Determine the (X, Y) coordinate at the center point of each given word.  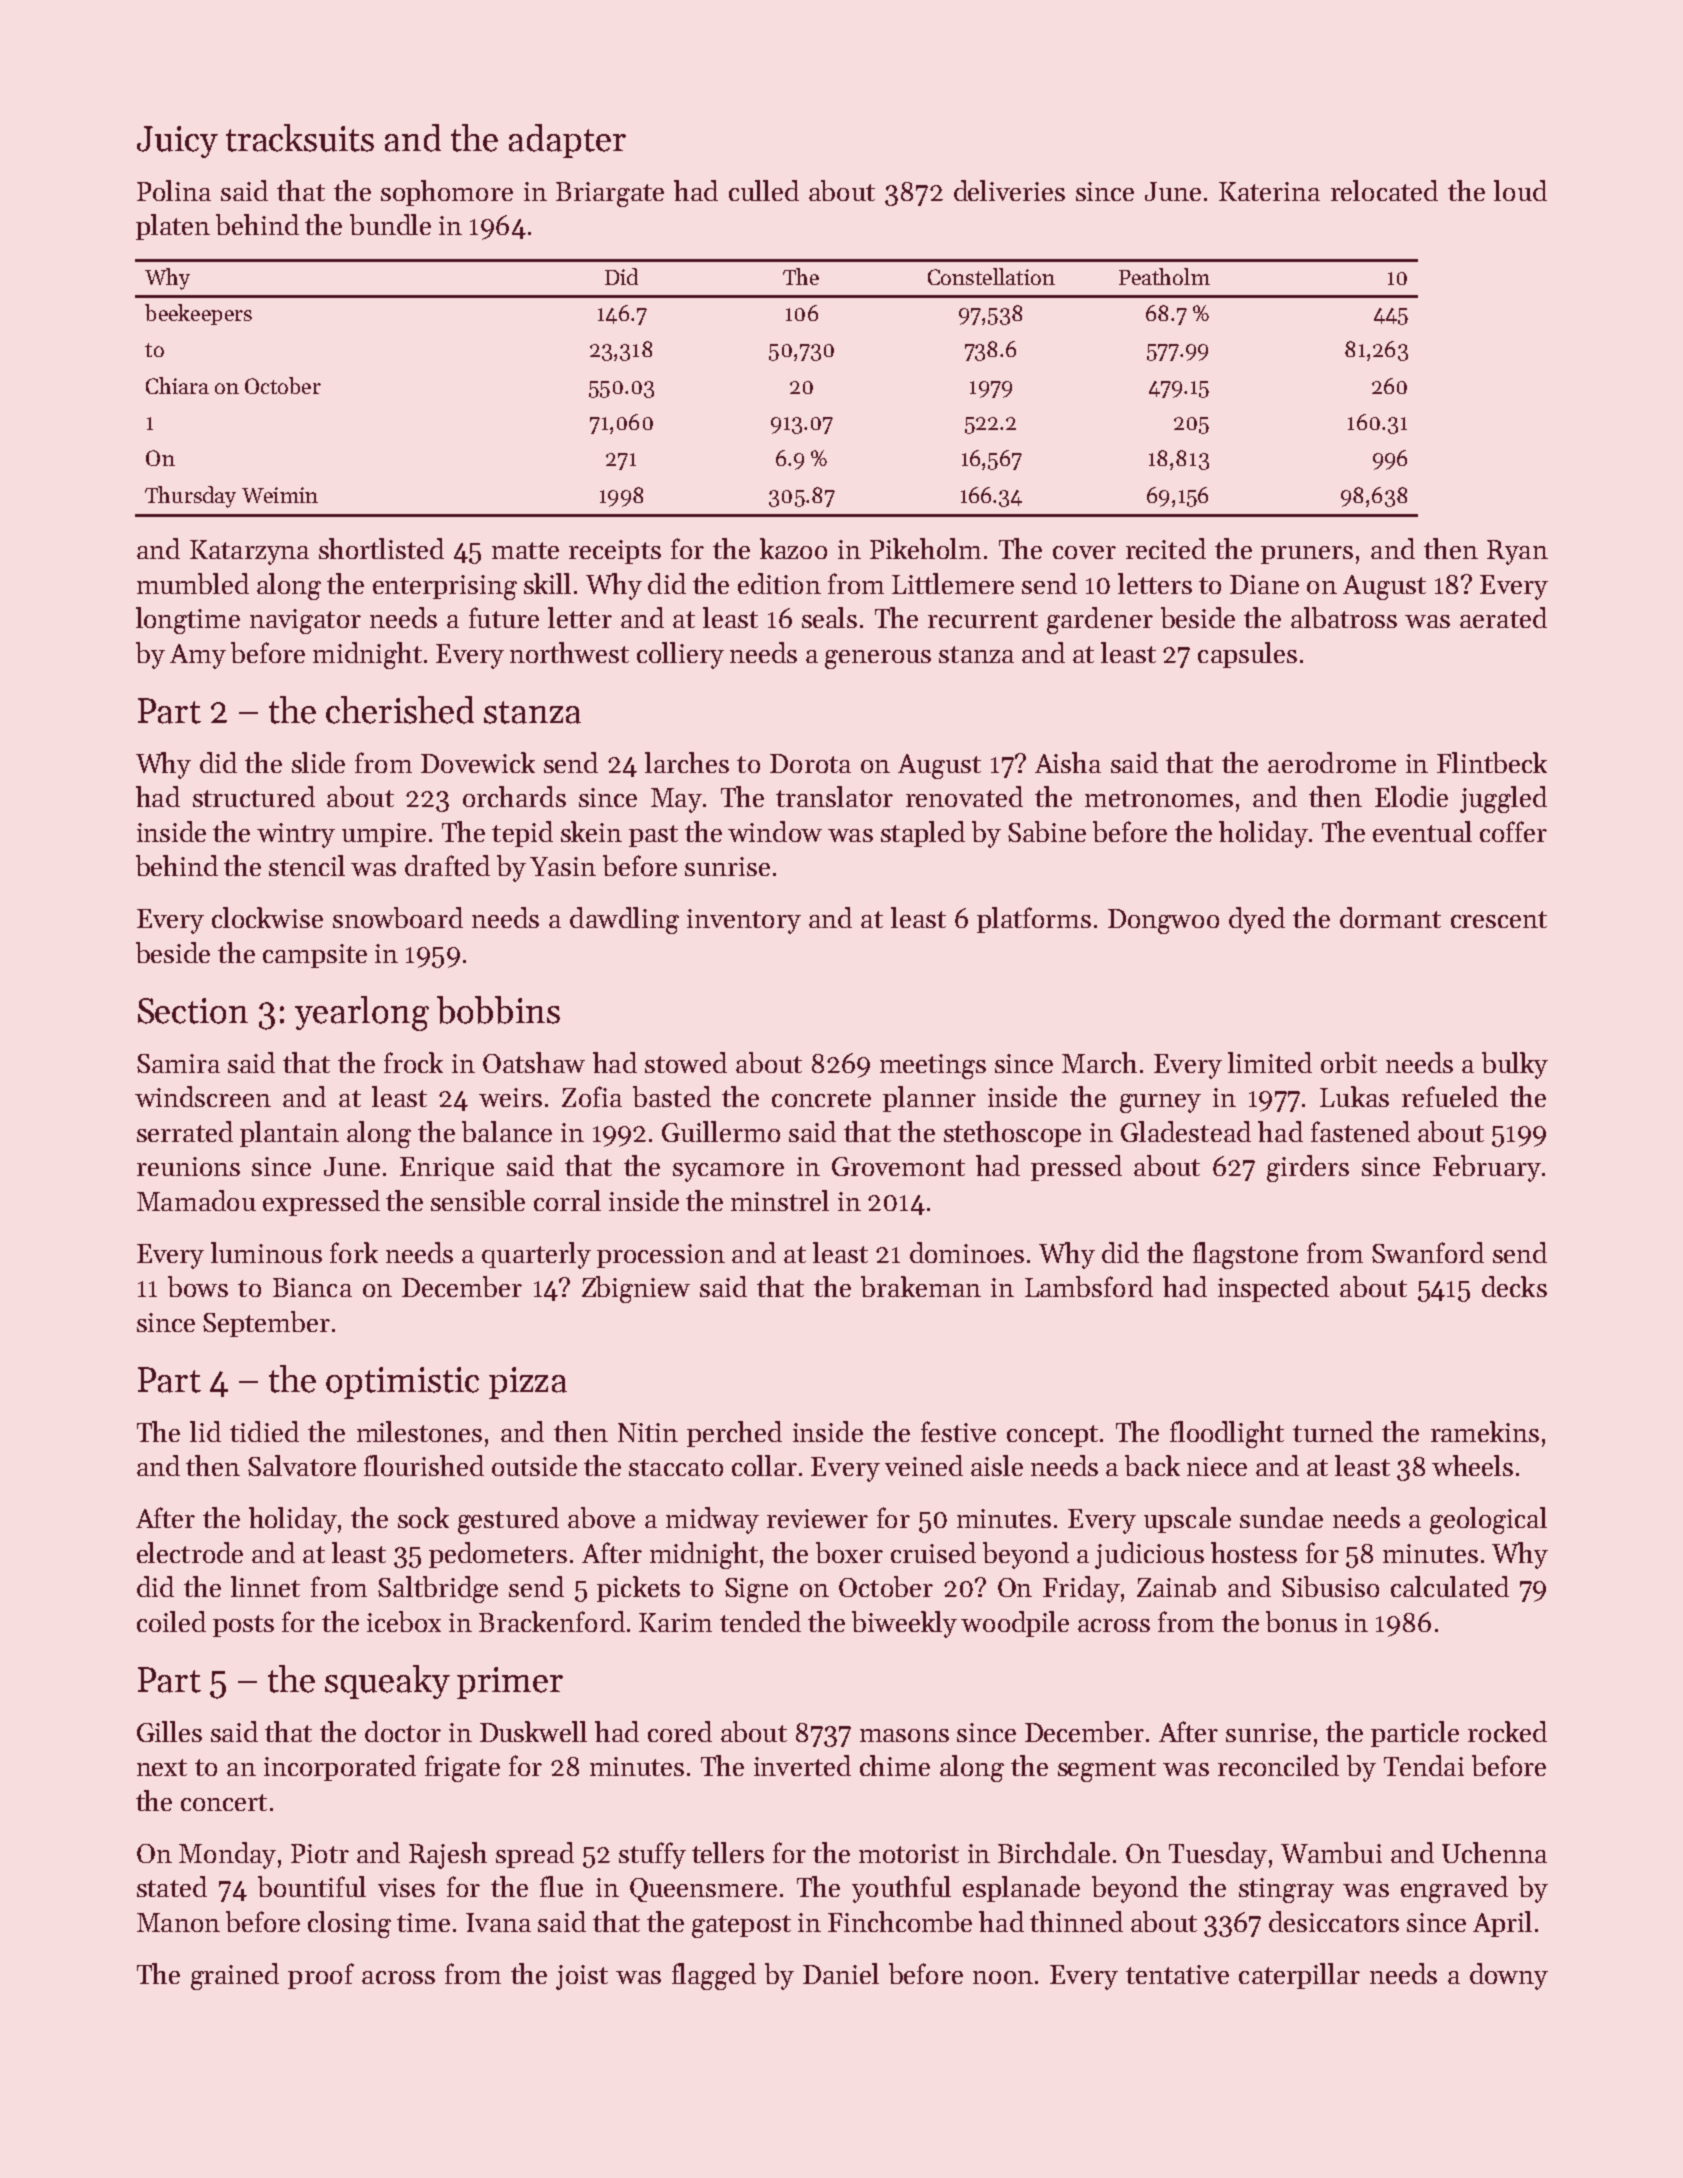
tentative (1177, 1974)
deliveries (1009, 190)
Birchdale (1054, 1852)
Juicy (177, 142)
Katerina (1269, 191)
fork (354, 1252)
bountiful (312, 1886)
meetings (933, 1066)
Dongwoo (1163, 921)
